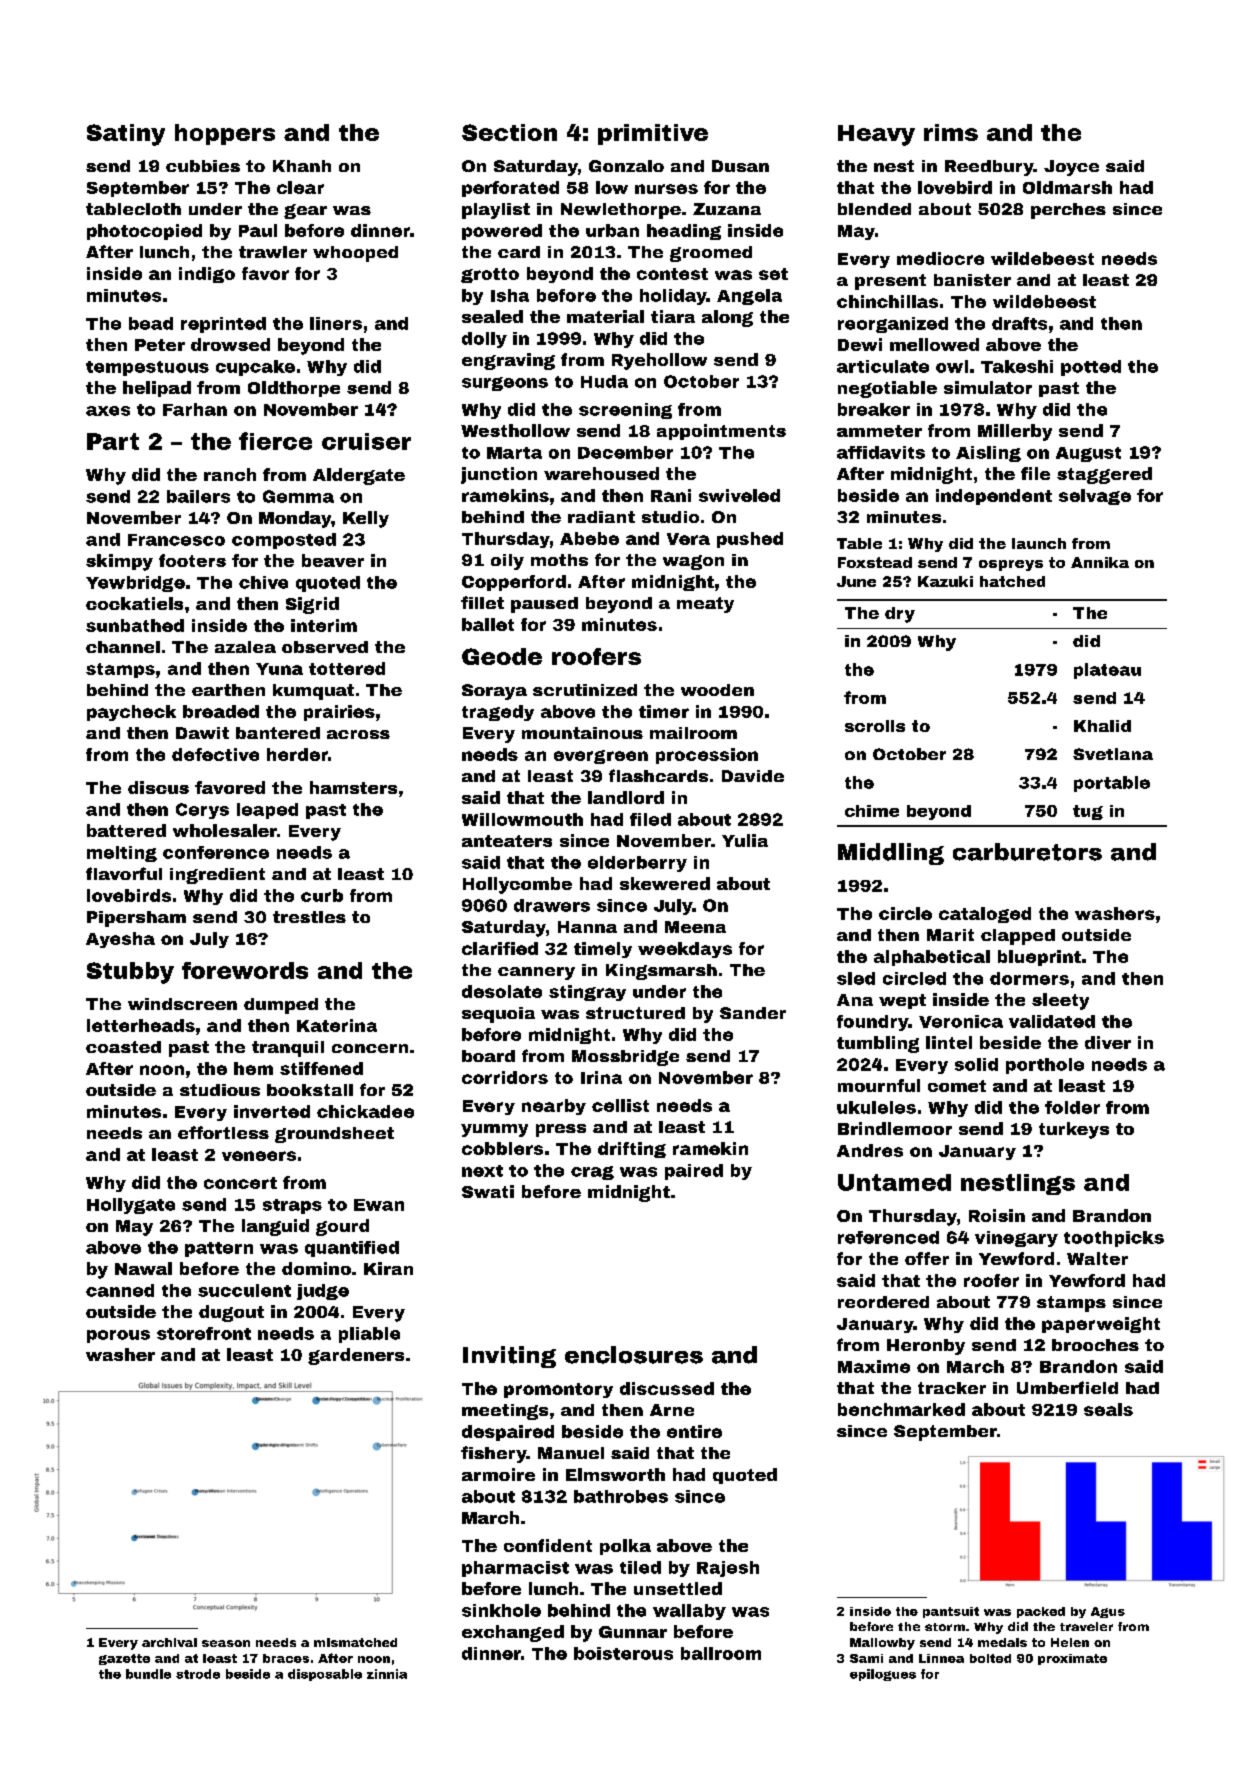 This screenshot has width=1253, height=1772. Describe the element at coordinates (876, 135) in the screenshot. I see `Heavy` at that location.
